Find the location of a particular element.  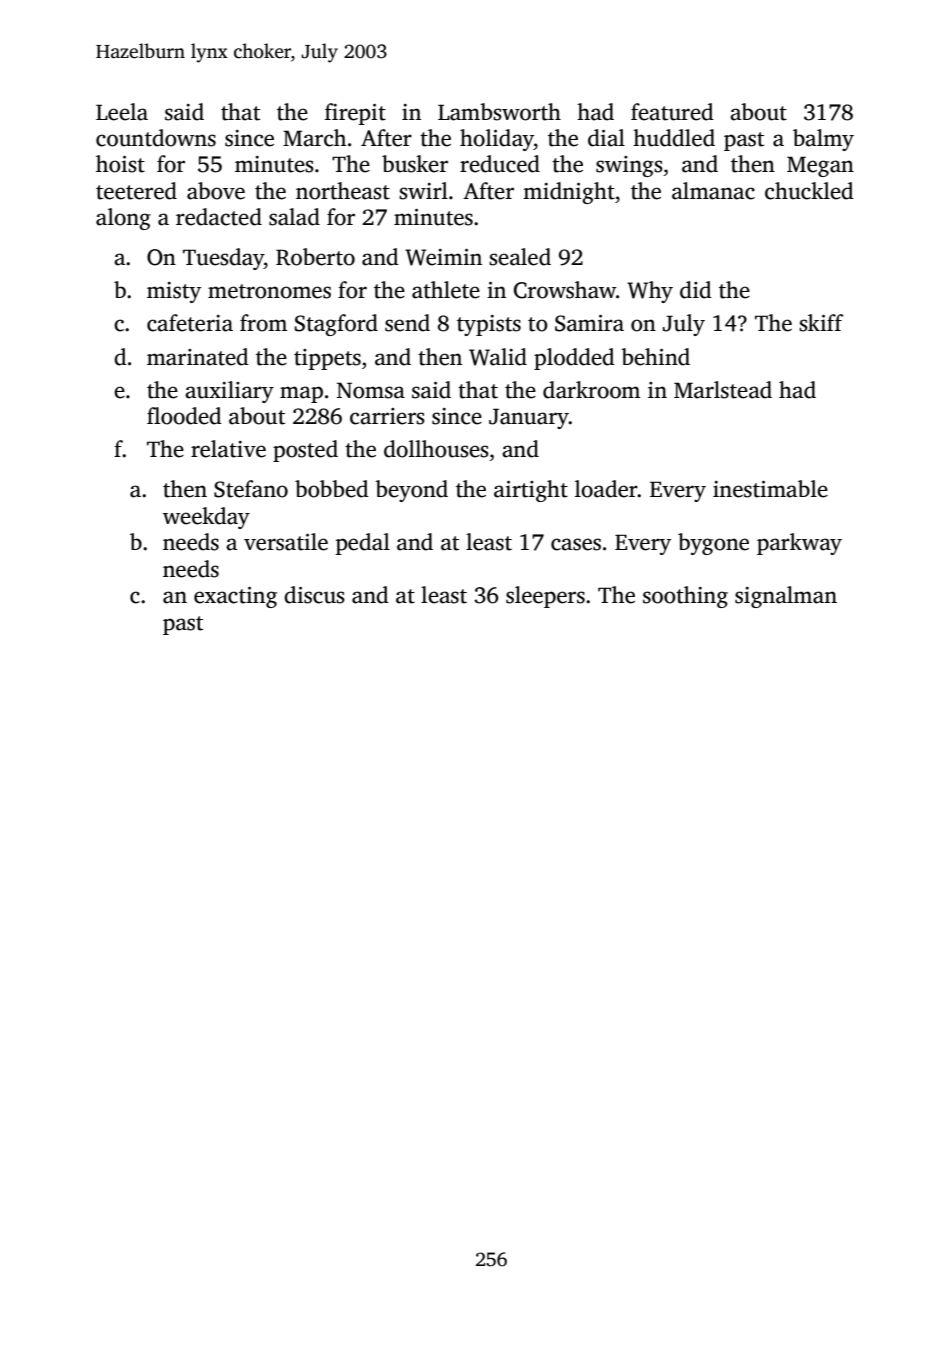

Marlstead is located at coordinates (723, 390).
